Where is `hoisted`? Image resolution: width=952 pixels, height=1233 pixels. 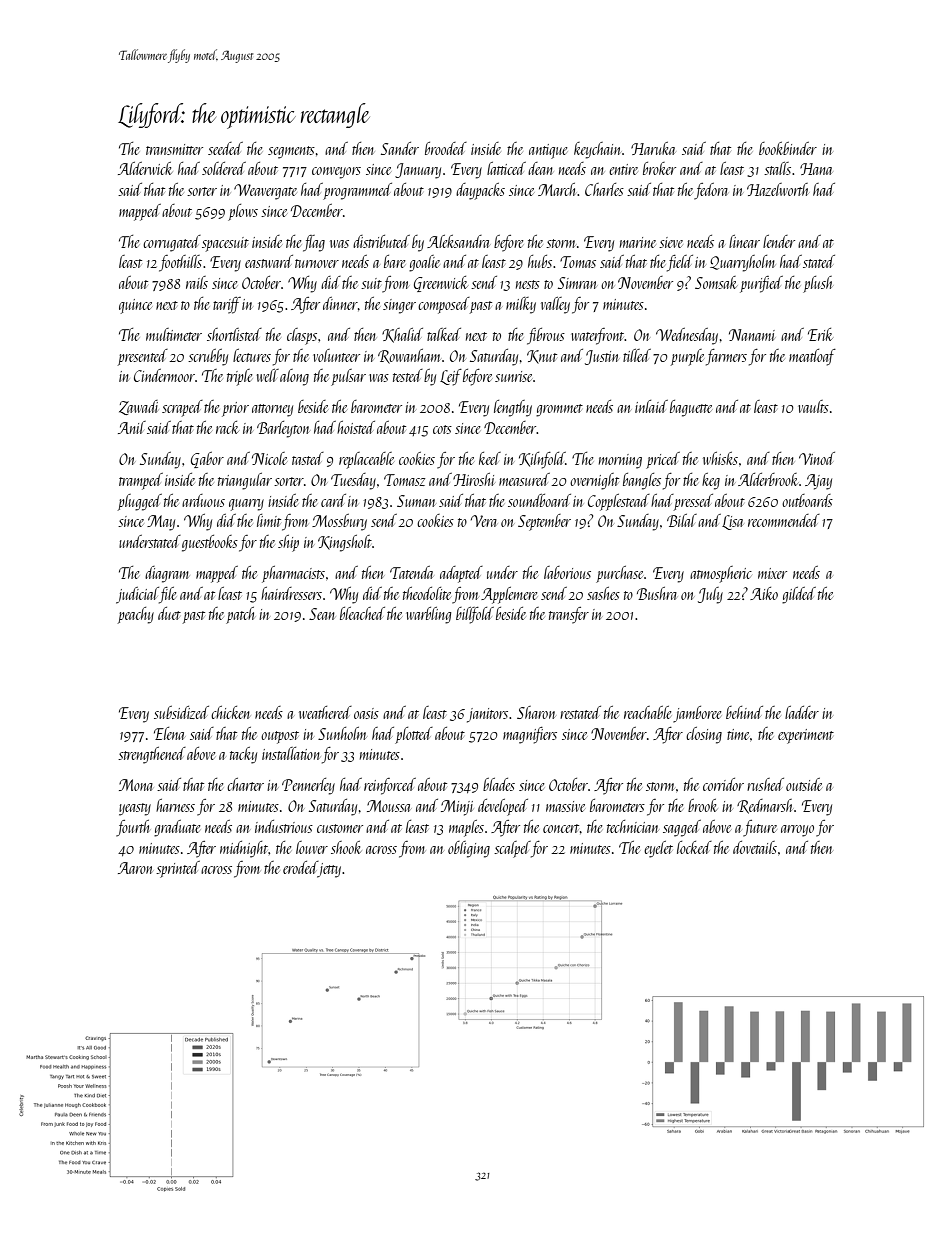
hoisted is located at coordinates (356, 427).
